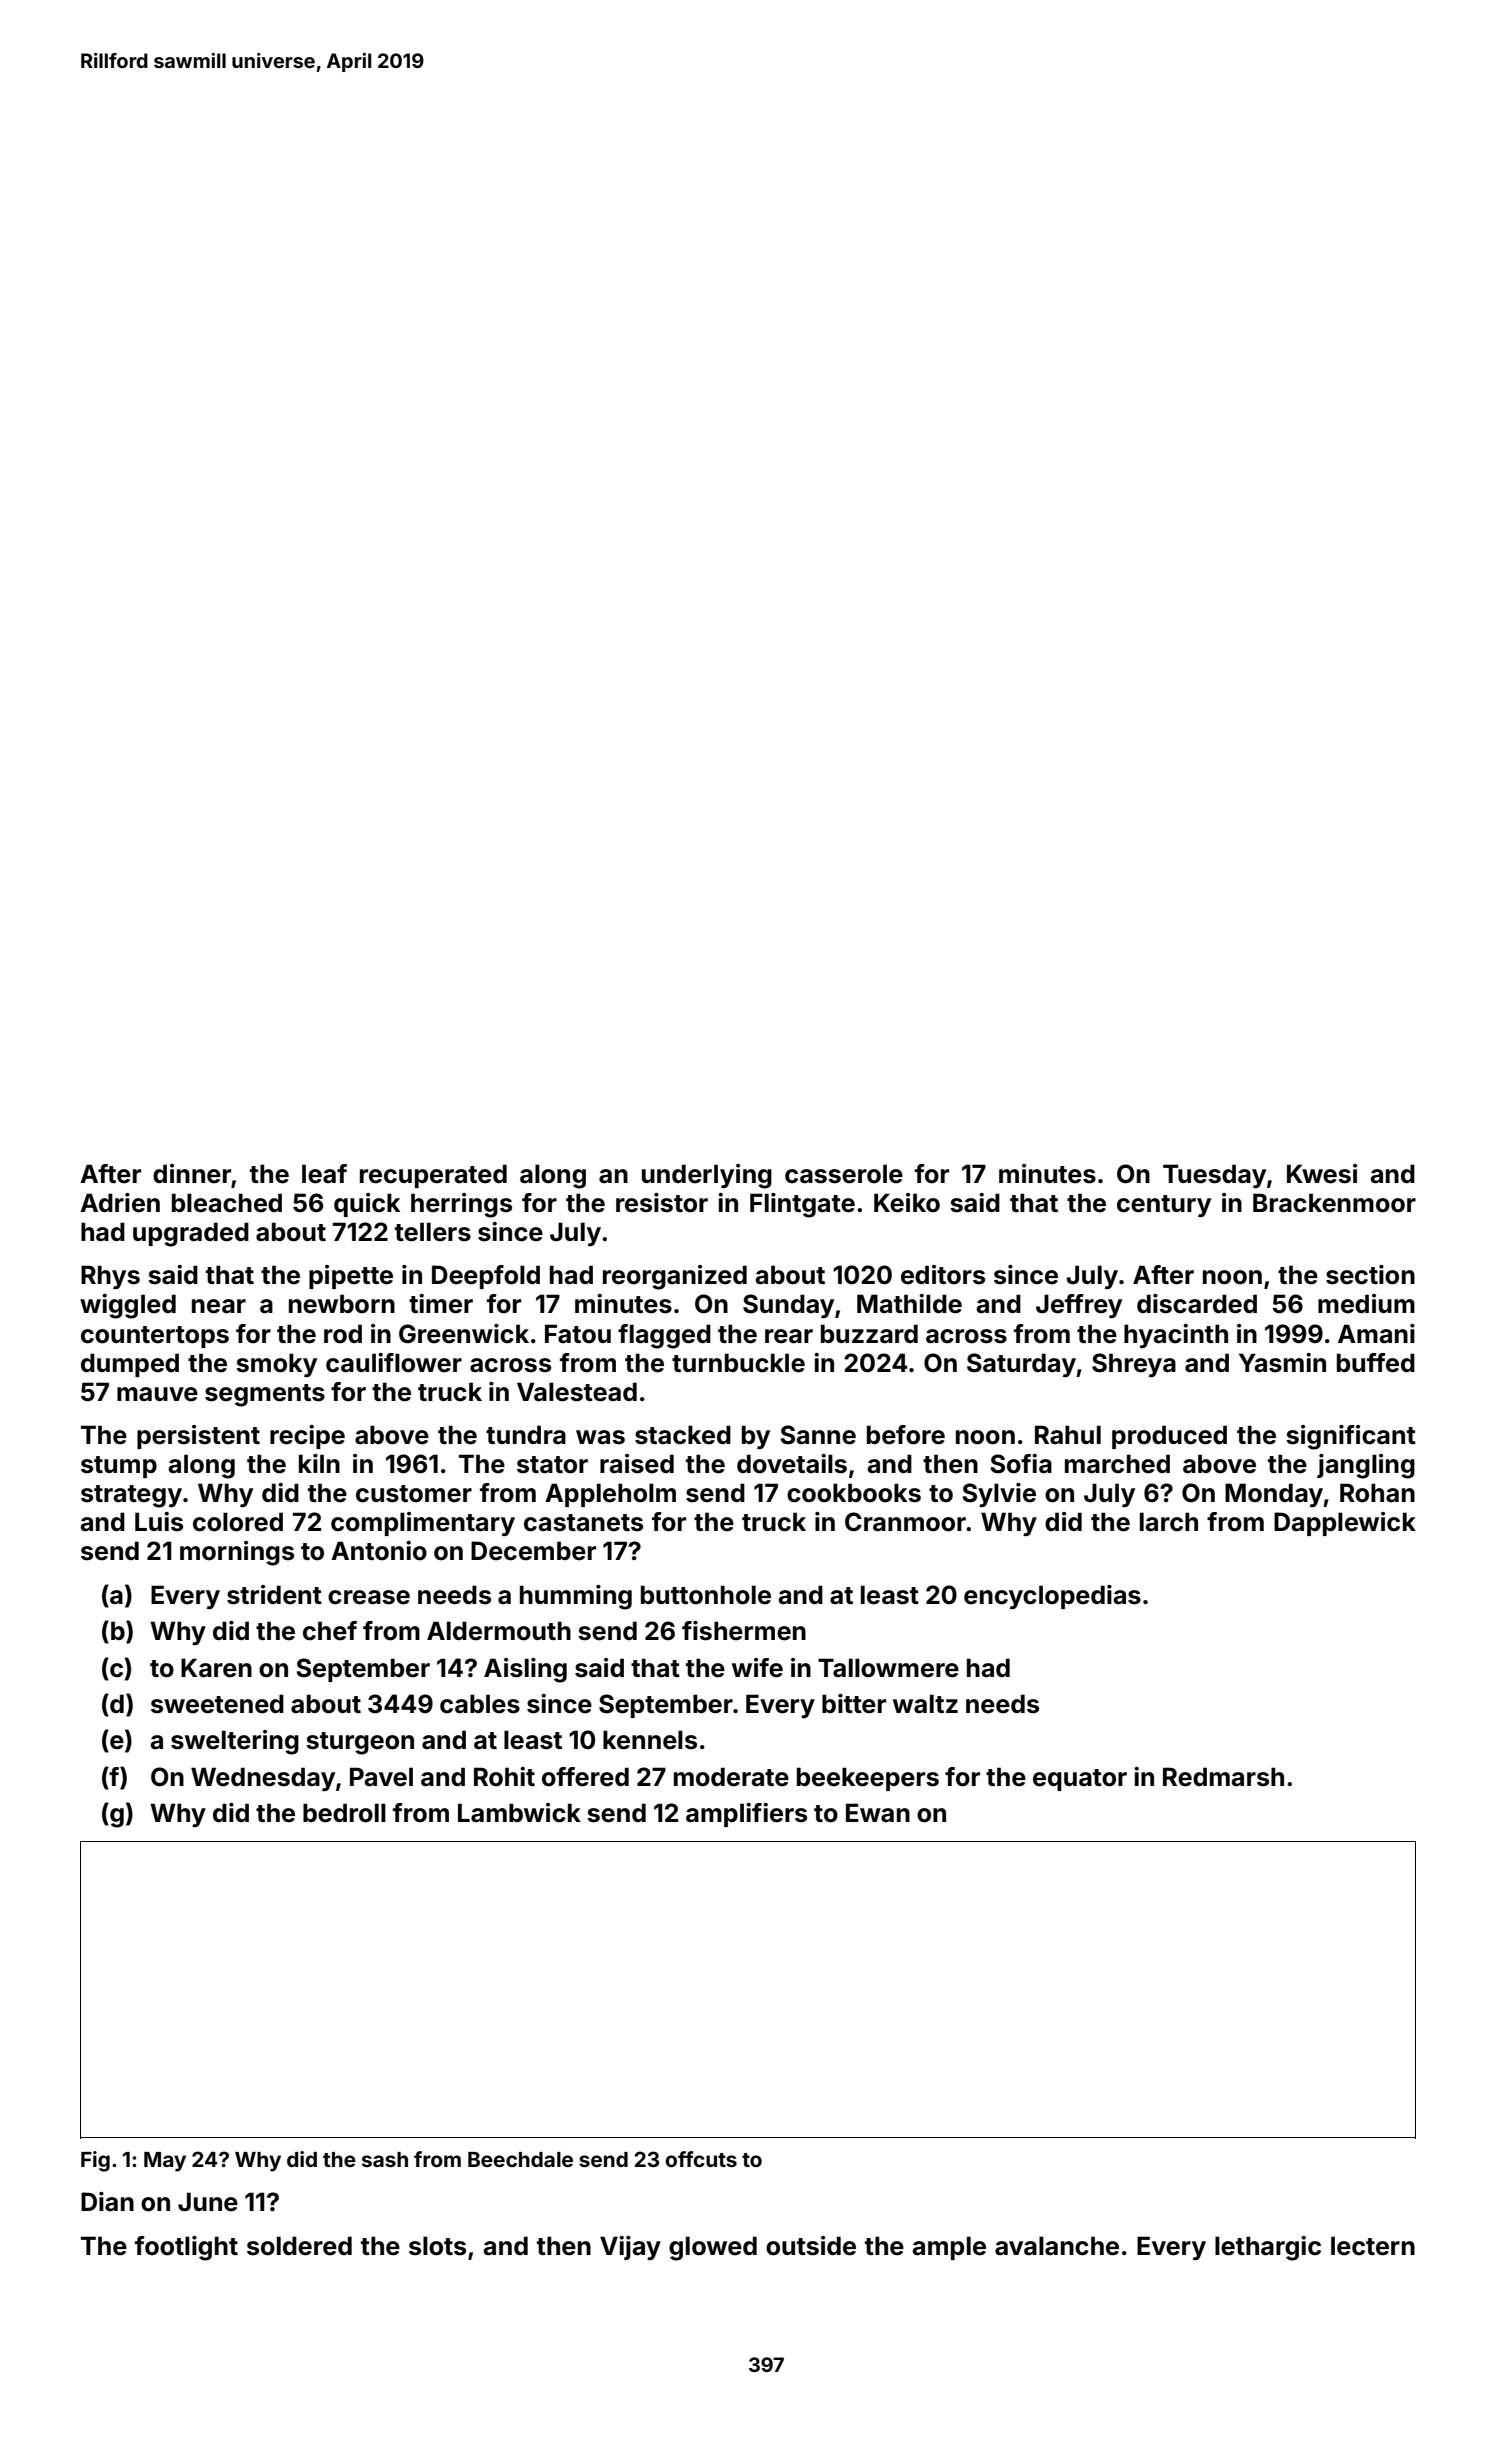  What do you see at coordinates (1322, 1174) in the image?
I see `Kwesi` at bounding box center [1322, 1174].
